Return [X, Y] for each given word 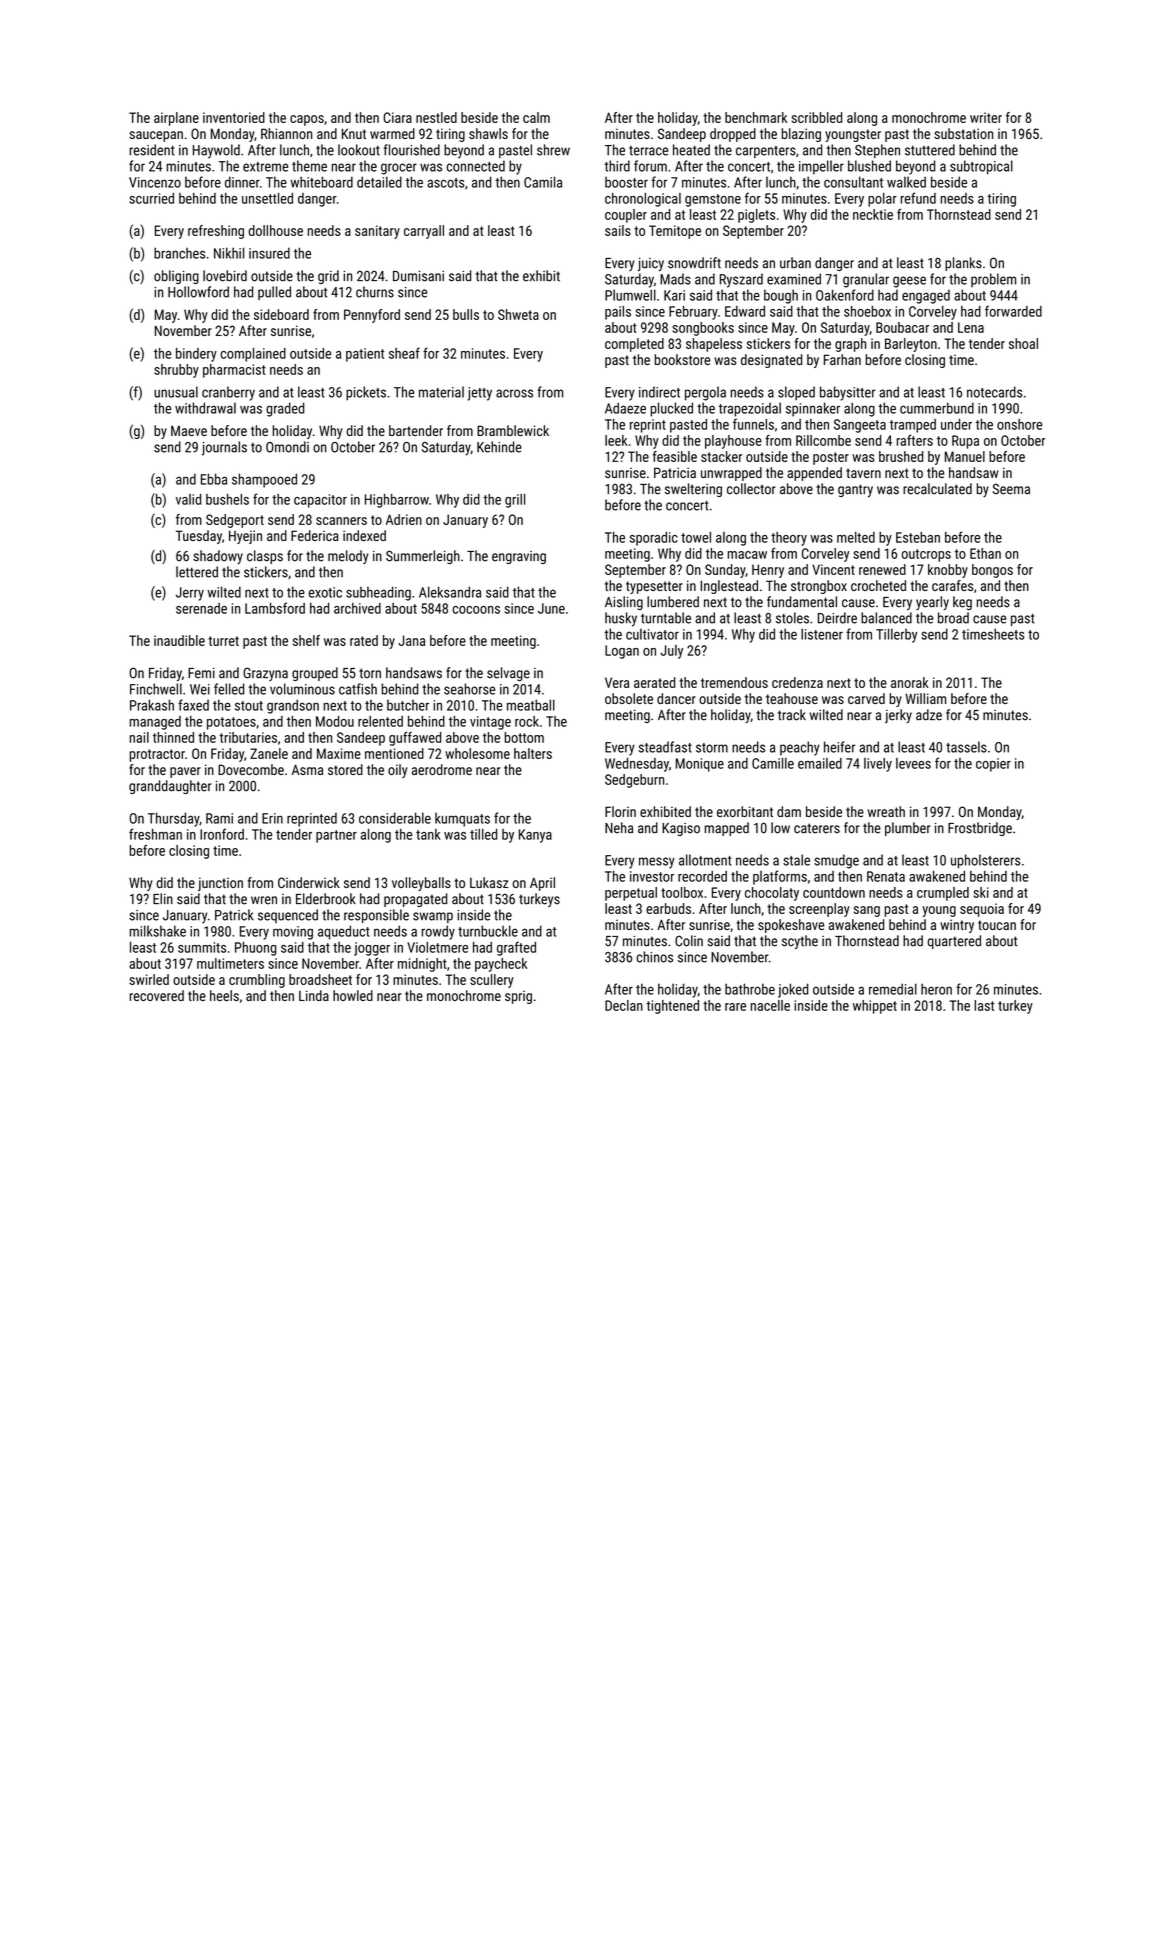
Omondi [287, 447]
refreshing [216, 232]
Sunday [725, 571]
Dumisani [418, 276]
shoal [1023, 343]
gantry [855, 490]
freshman [155, 834]
